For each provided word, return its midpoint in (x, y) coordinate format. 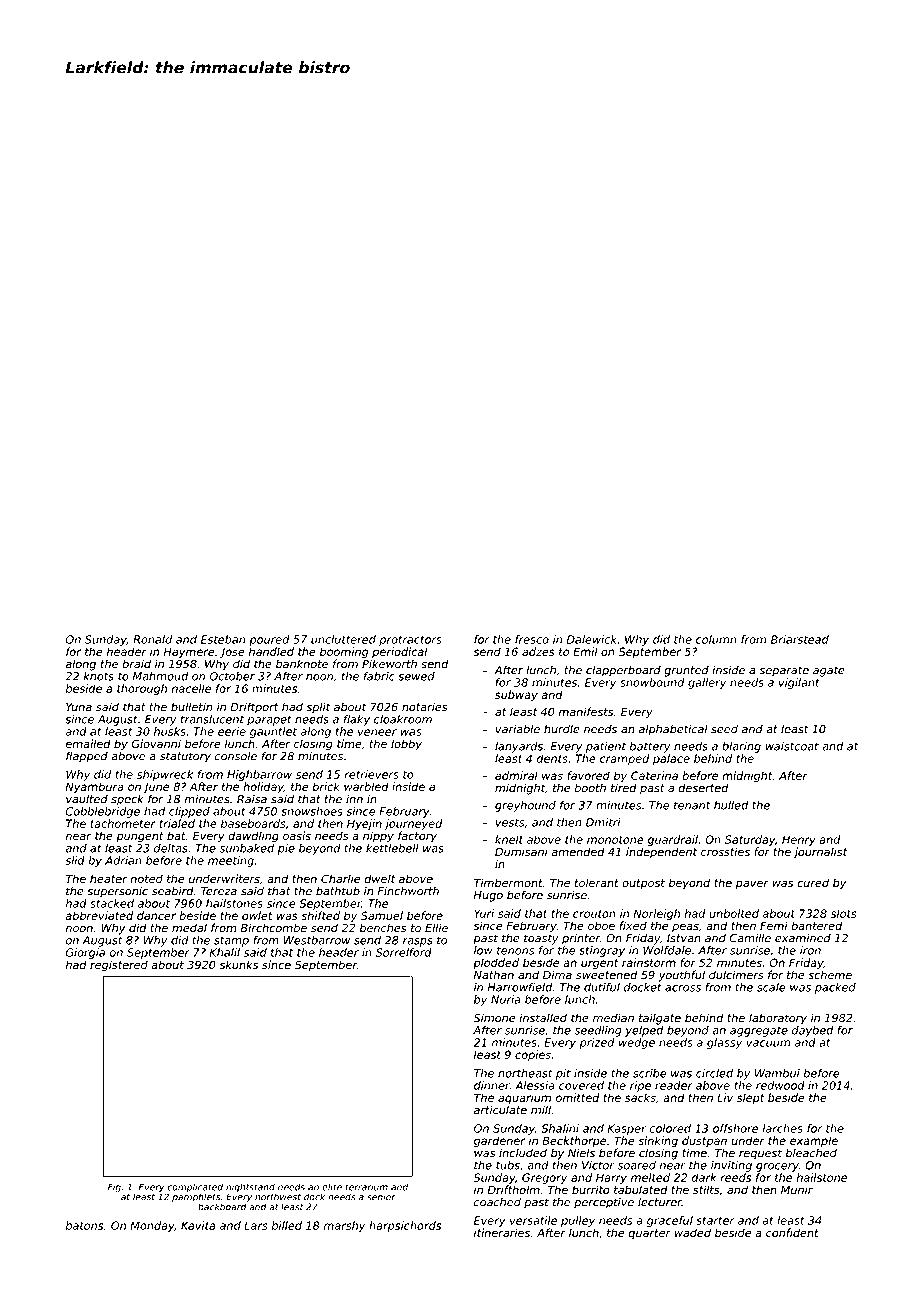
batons (84, 1225)
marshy (344, 1226)
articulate (500, 1110)
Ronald (152, 639)
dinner (492, 1085)
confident (792, 1232)
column (716, 639)
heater (108, 878)
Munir (797, 1189)
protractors (410, 640)
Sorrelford (404, 952)
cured (813, 882)
